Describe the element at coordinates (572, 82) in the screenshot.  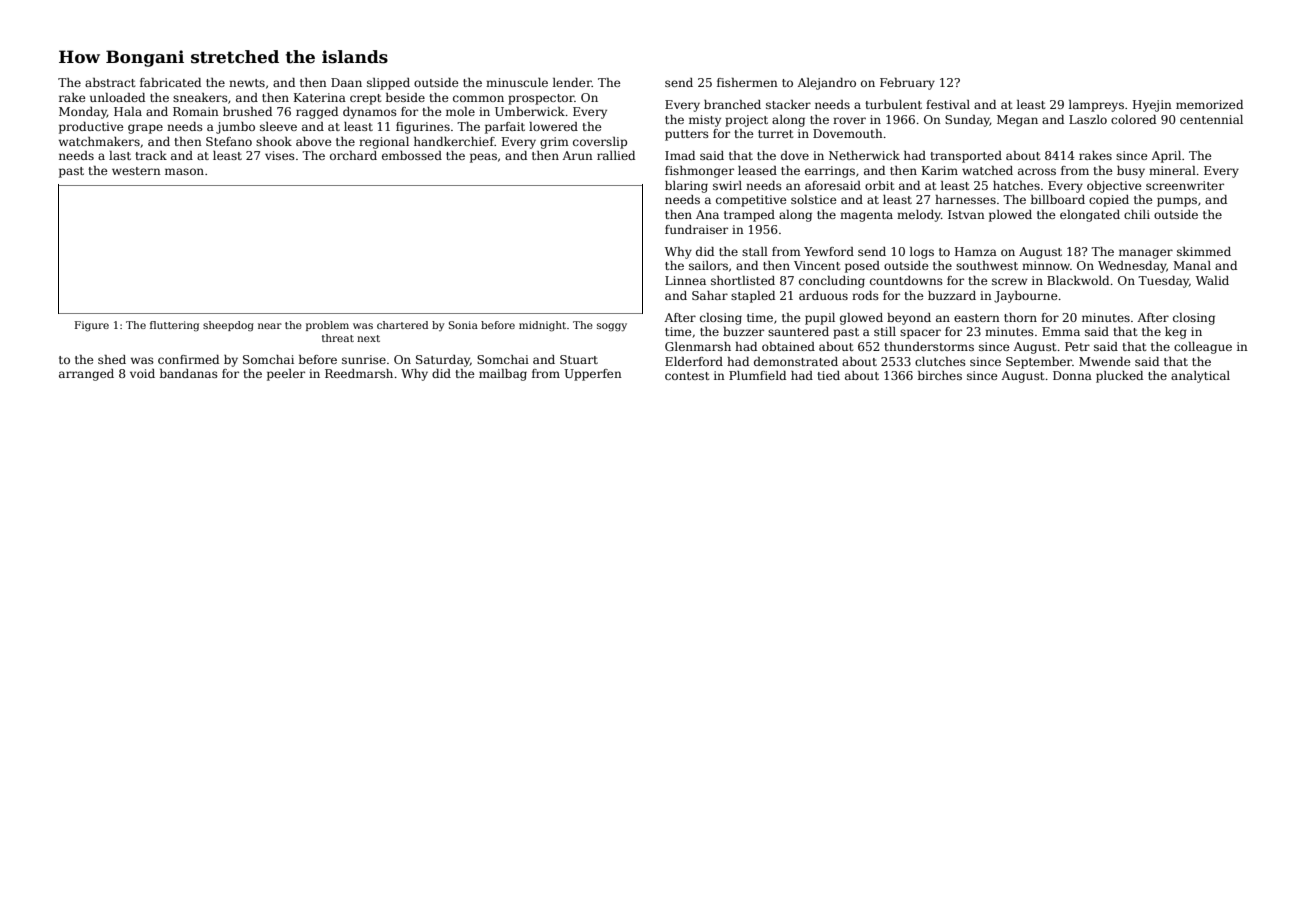
I see `lender` at that location.
